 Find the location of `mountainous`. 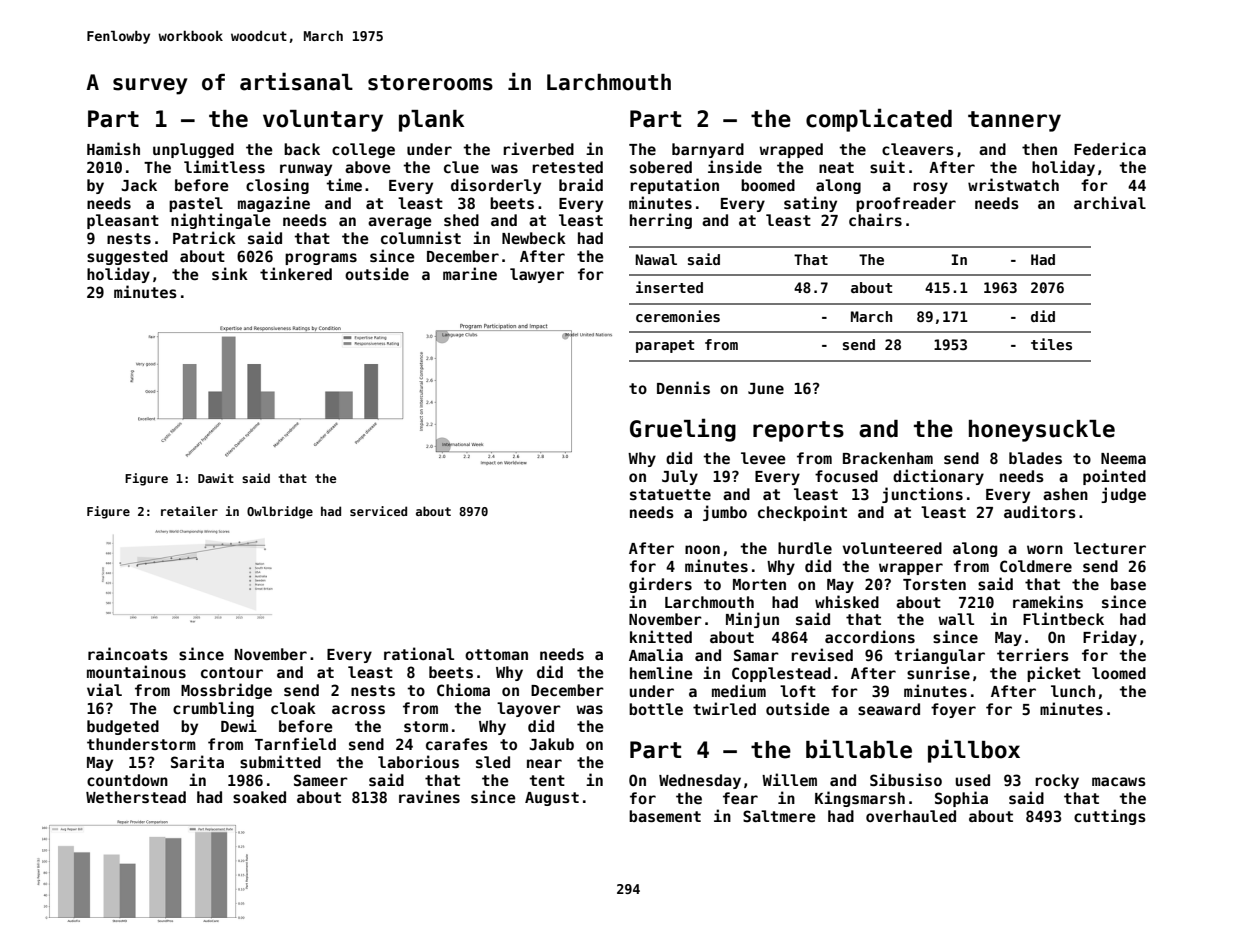

mountainous is located at coordinates (136, 671).
